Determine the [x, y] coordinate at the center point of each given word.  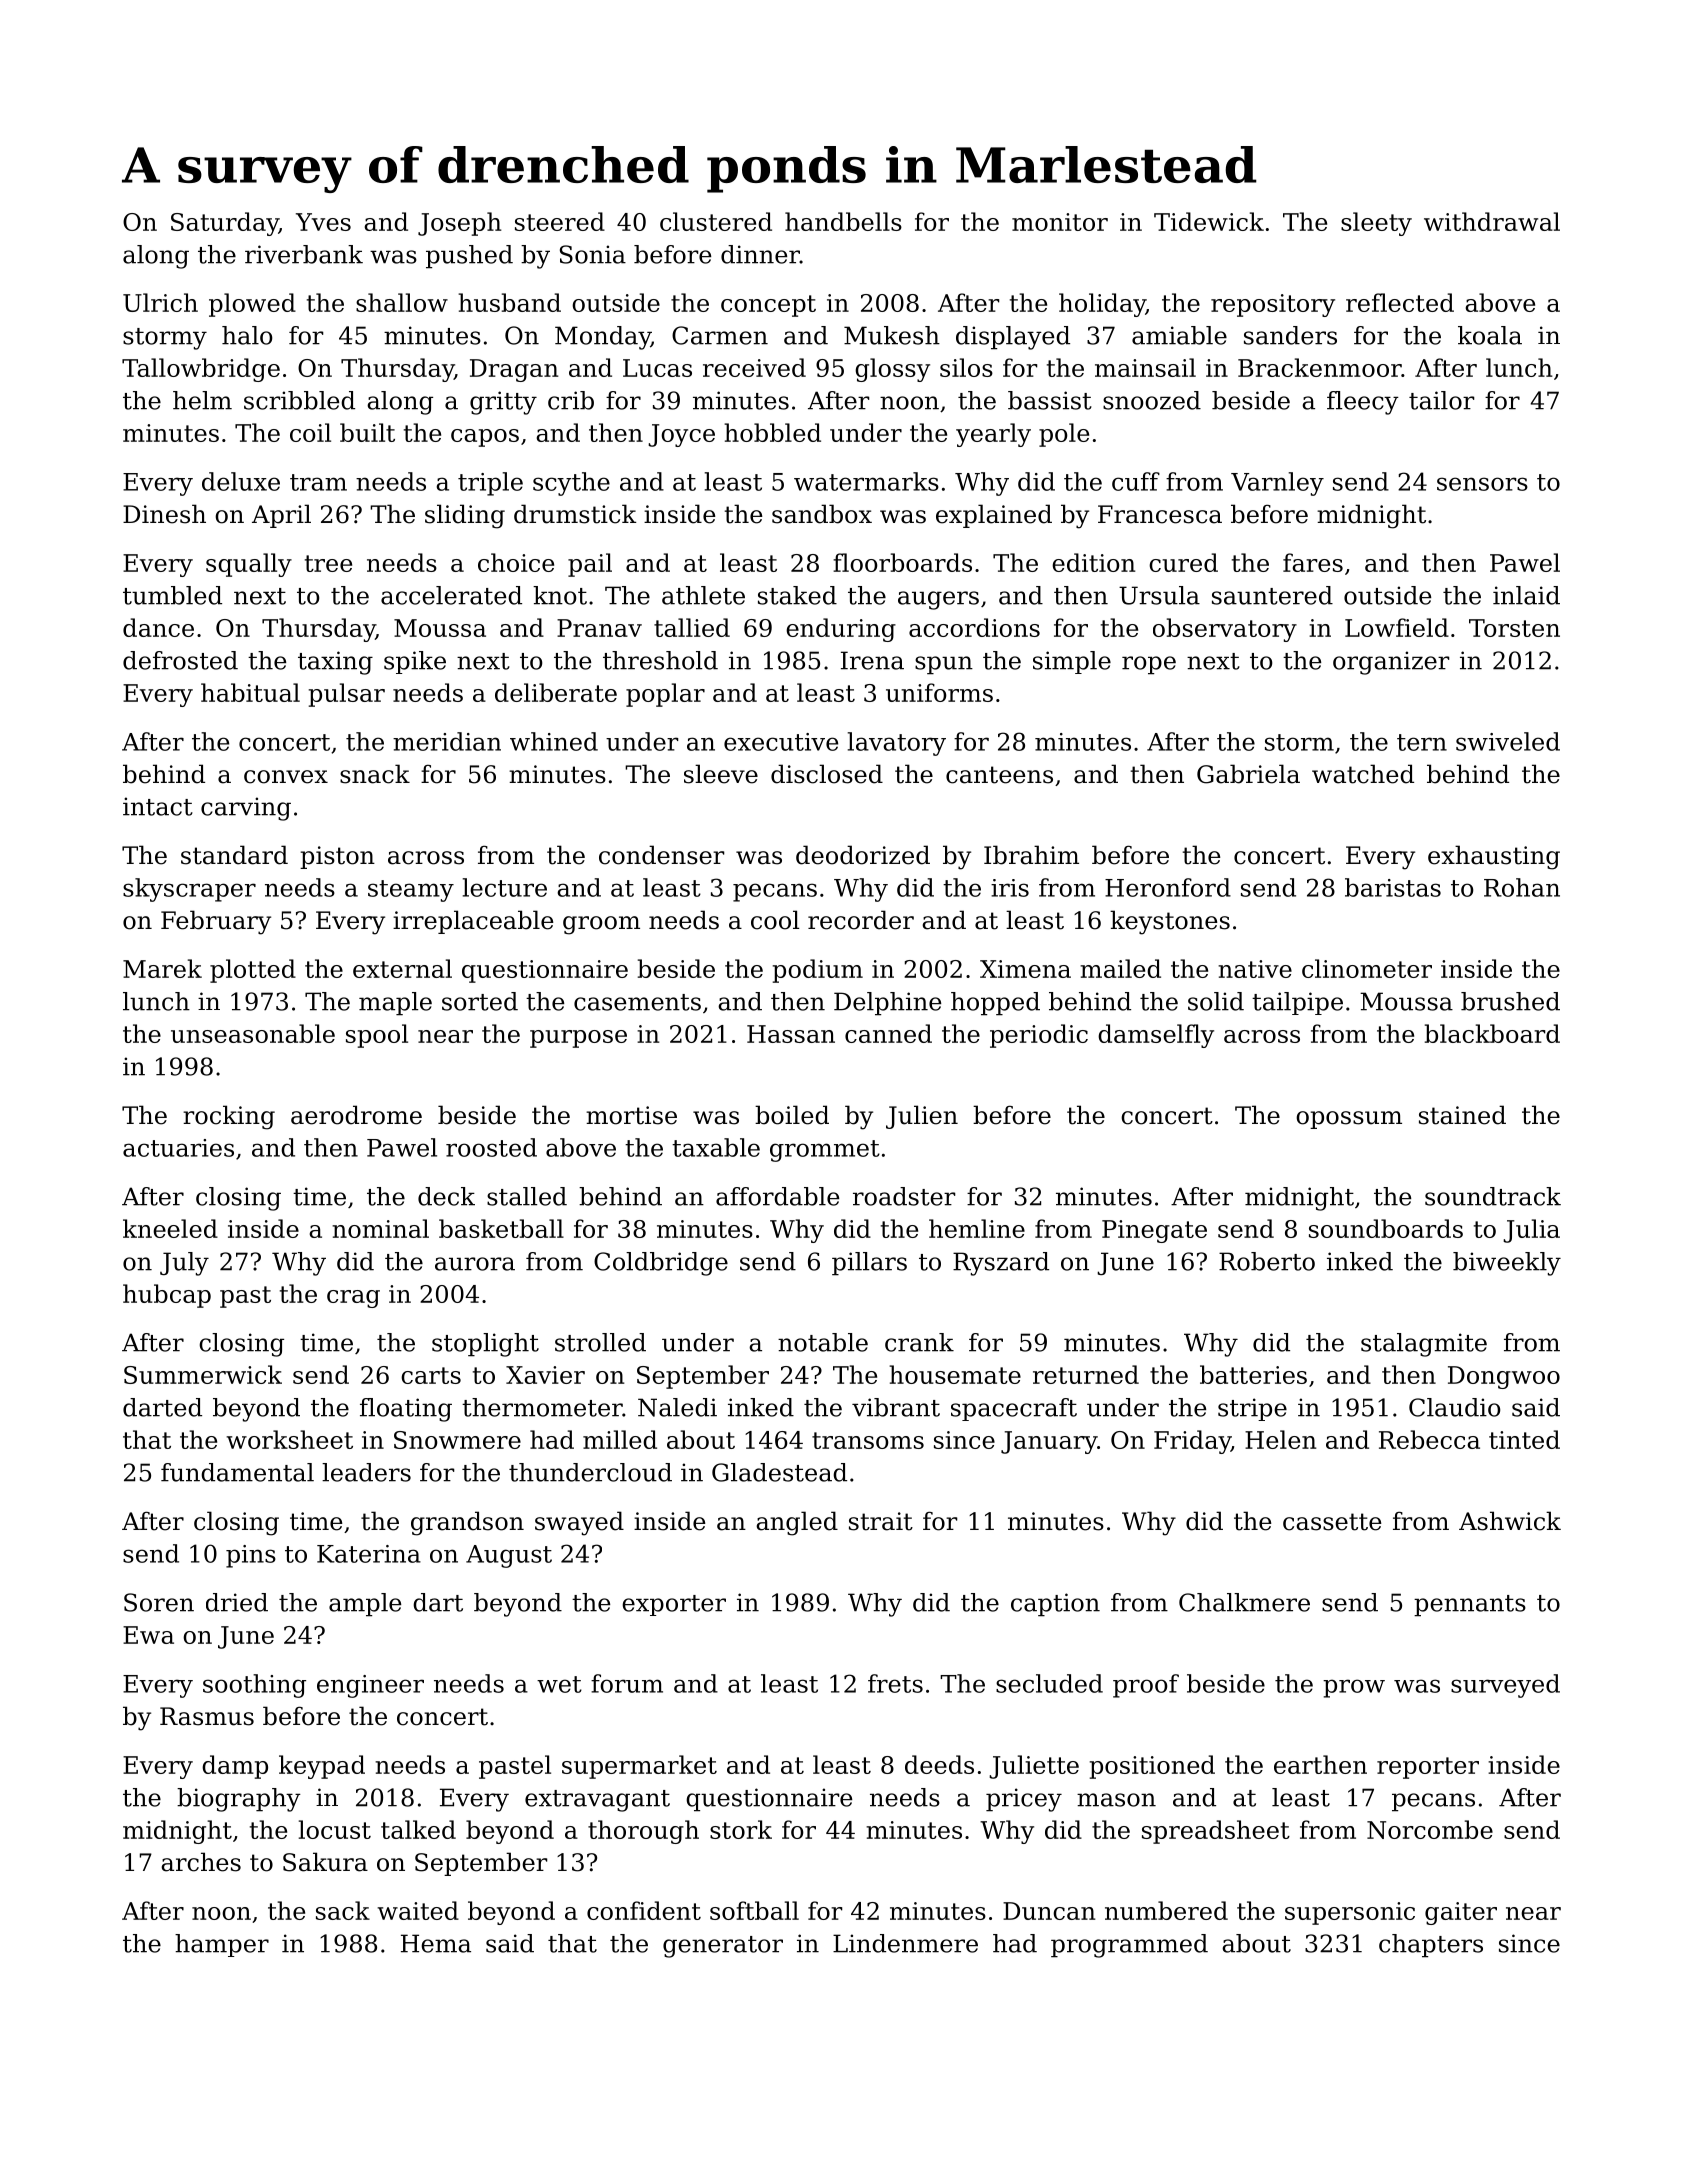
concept [768, 306]
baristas [1393, 887]
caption [1055, 1605]
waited [418, 1910]
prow [1354, 1688]
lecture [505, 887]
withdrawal [1492, 221]
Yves [323, 222]
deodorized [863, 855]
